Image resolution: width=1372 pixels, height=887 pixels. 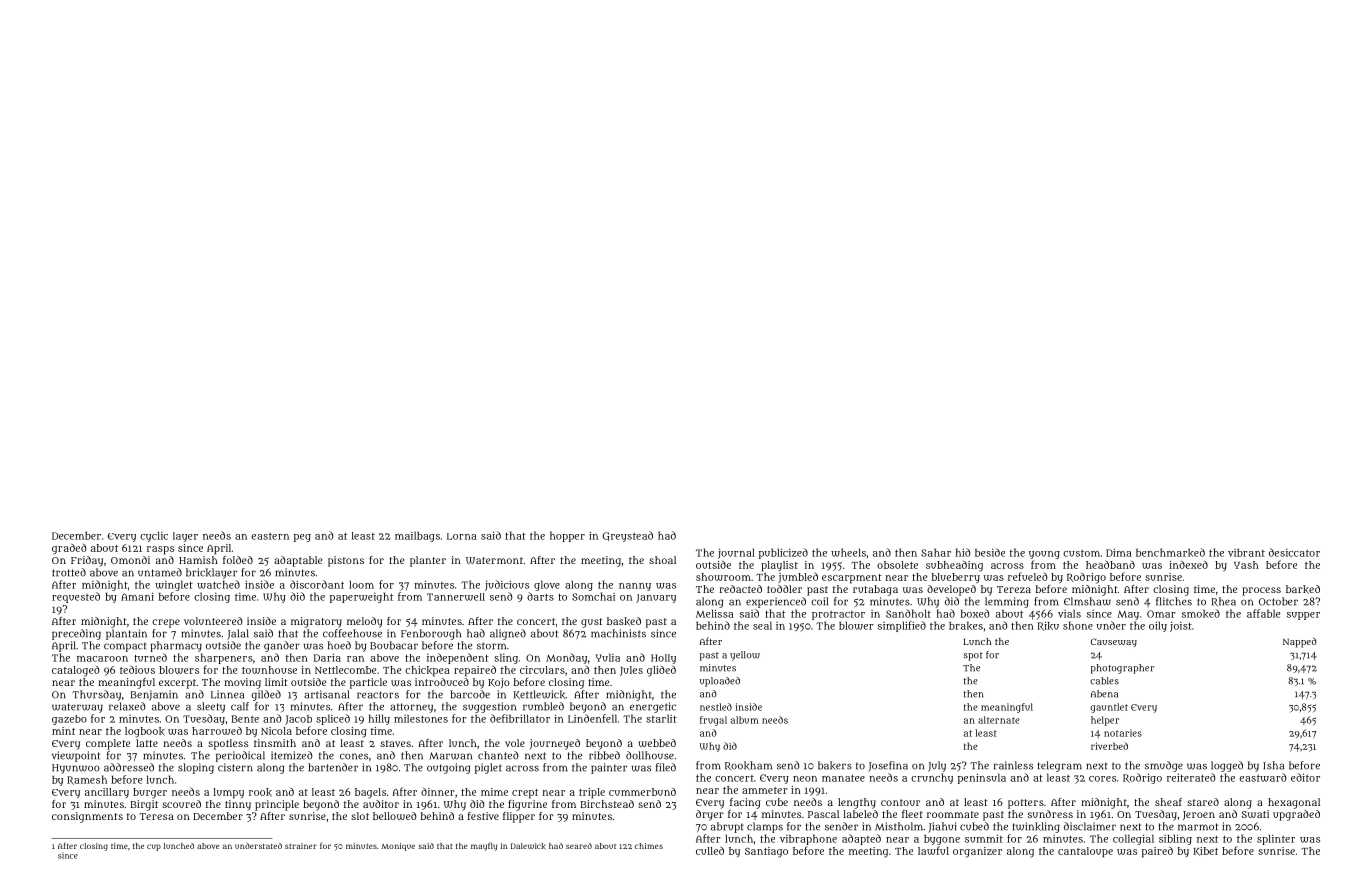 What do you see at coordinates (508, 634) in the image?
I see `aligned` at bounding box center [508, 634].
